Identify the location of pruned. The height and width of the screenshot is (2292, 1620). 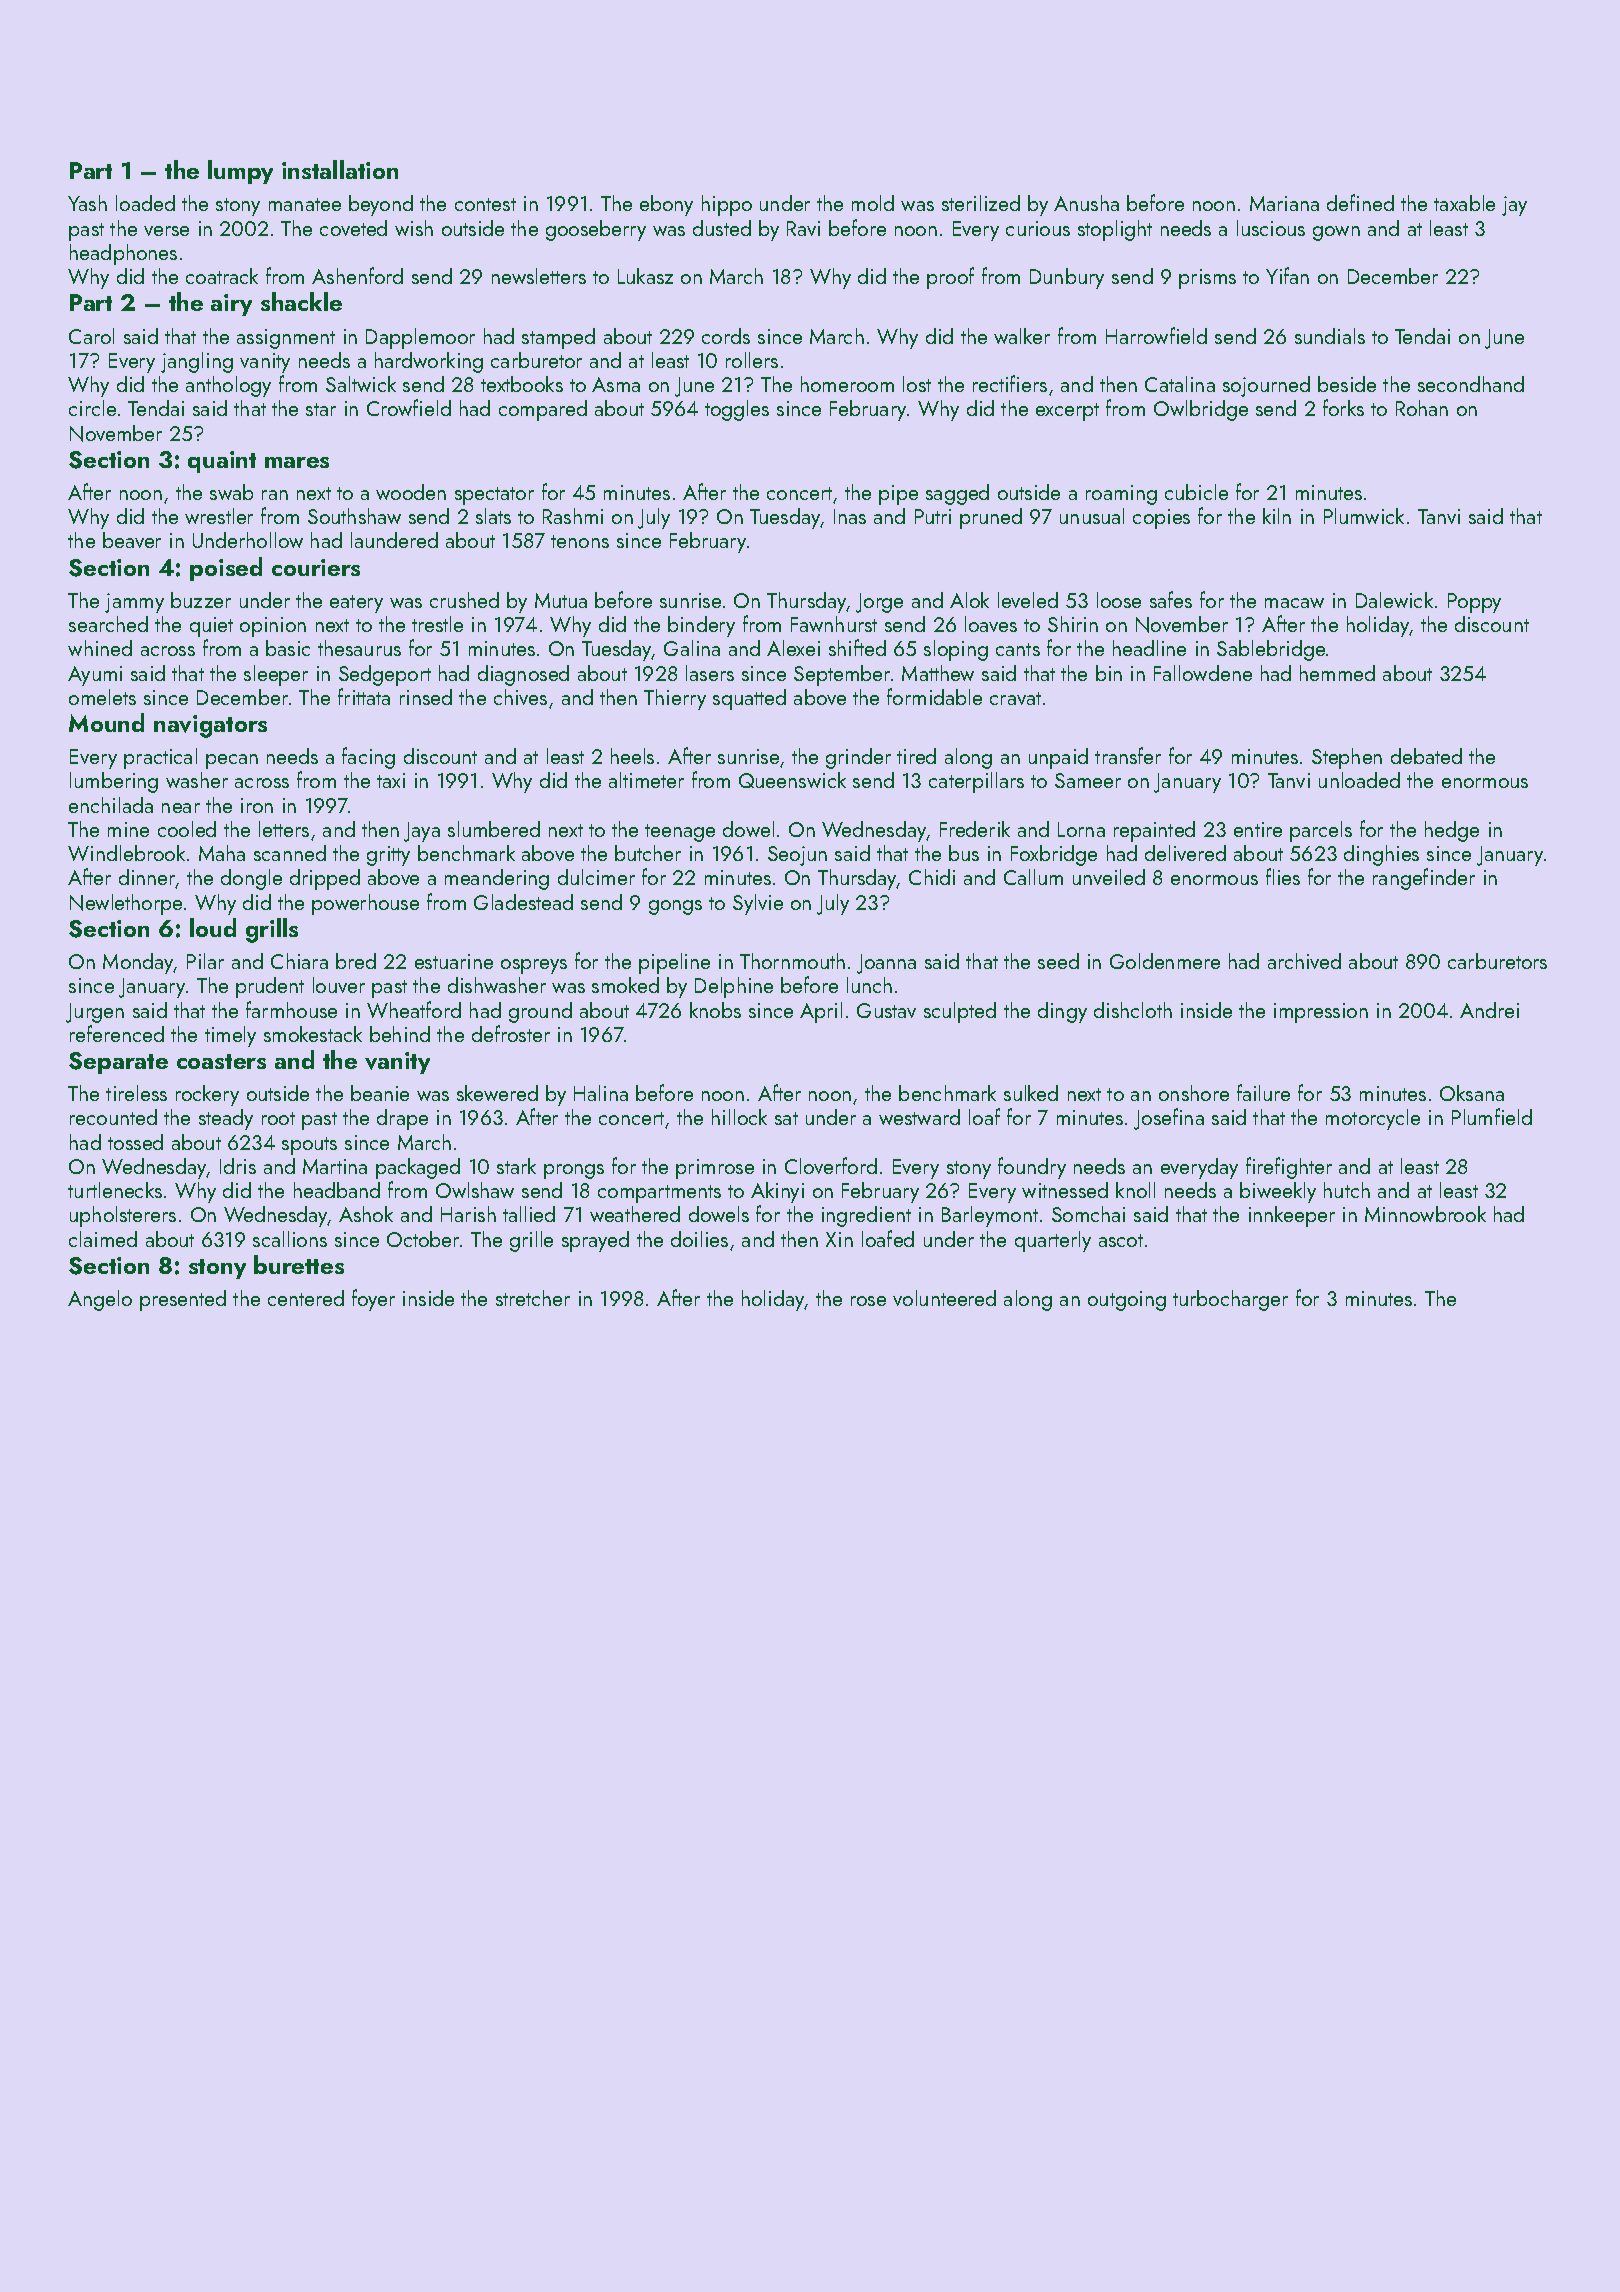
(991, 518).
